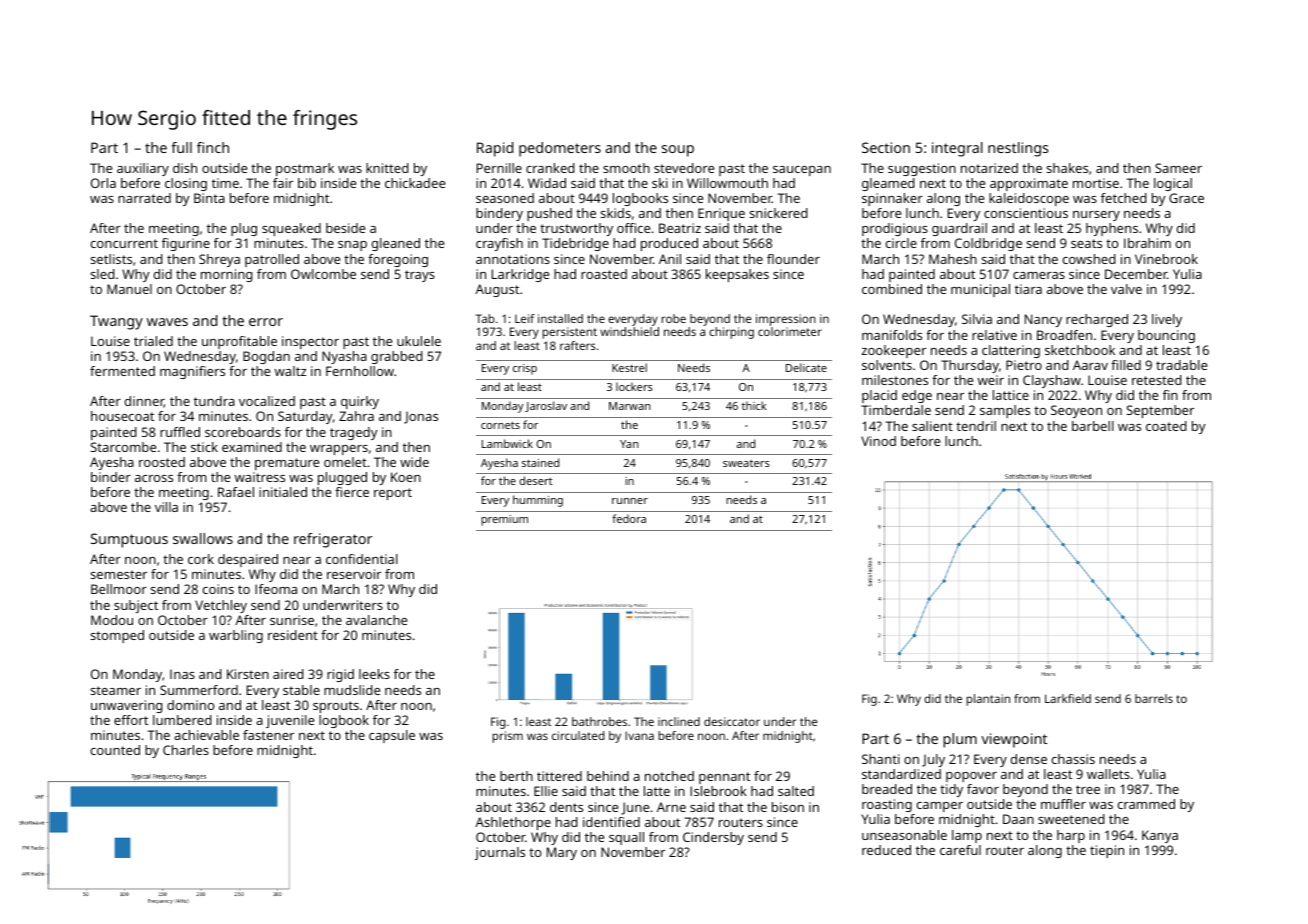 Image resolution: width=1308 pixels, height=924 pixels. Describe the element at coordinates (629, 518) in the document. I see `fedora` at that location.
